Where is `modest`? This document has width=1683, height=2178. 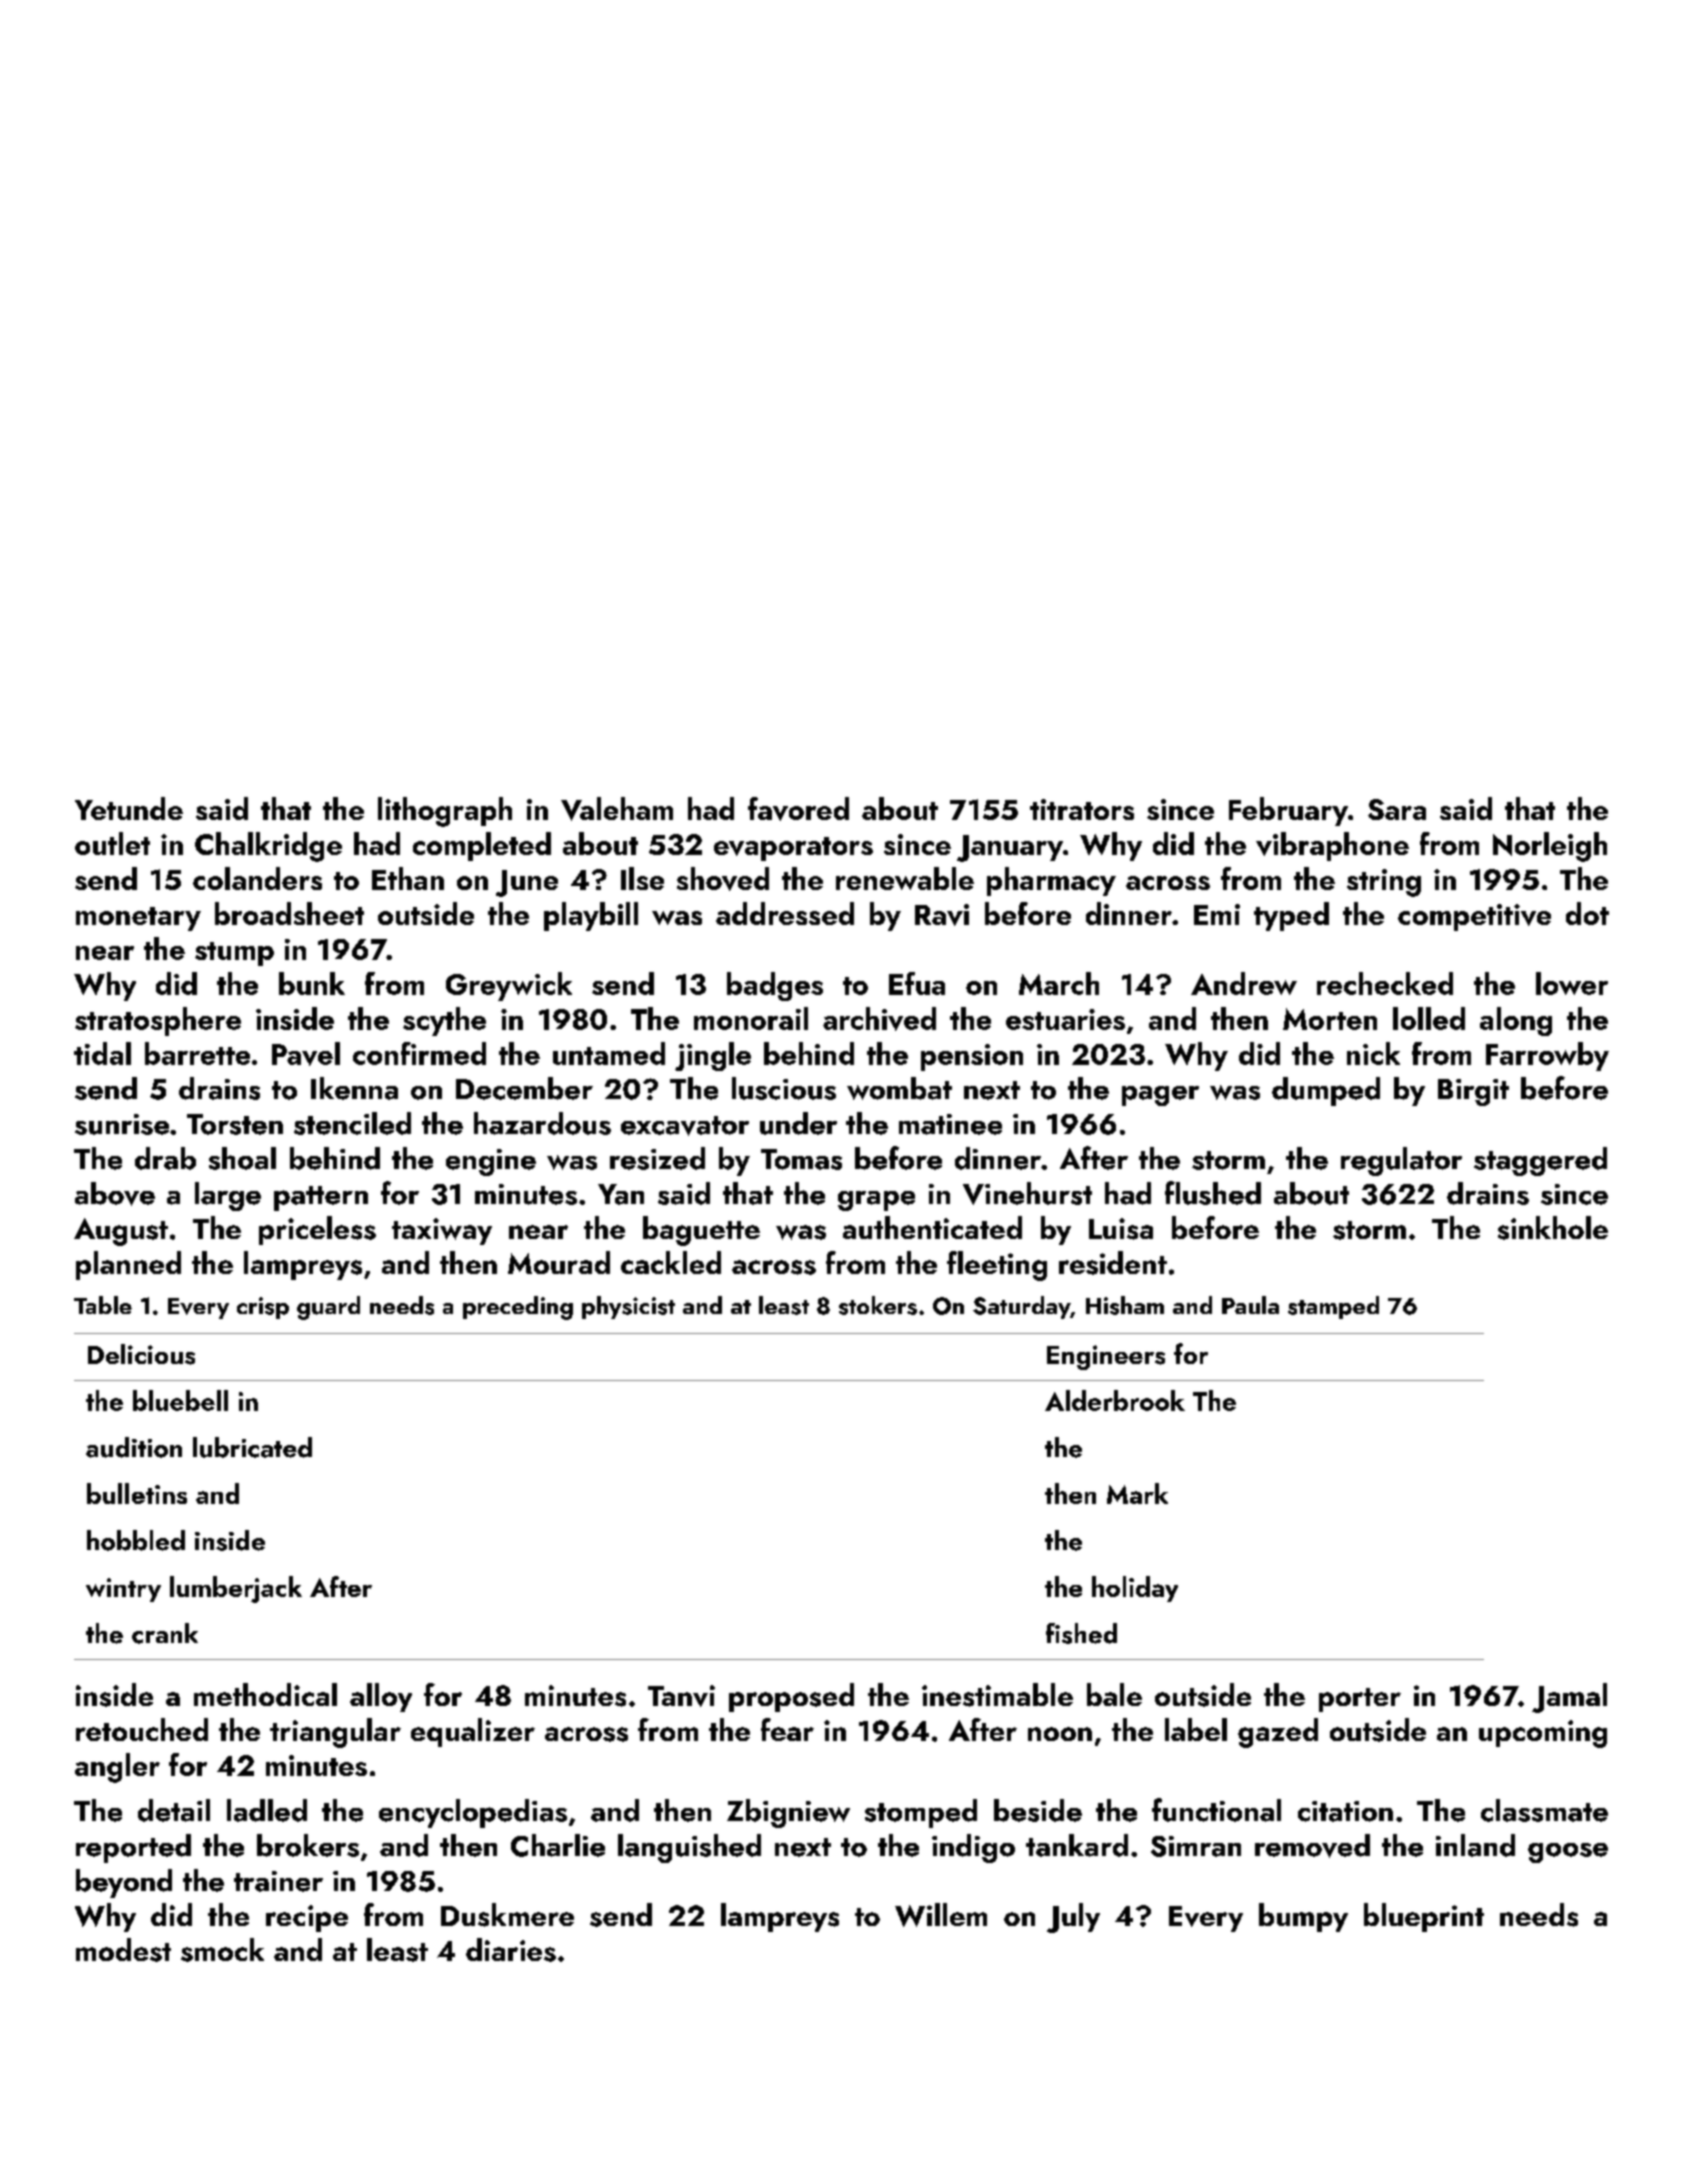 modest is located at coordinates (123, 1950).
